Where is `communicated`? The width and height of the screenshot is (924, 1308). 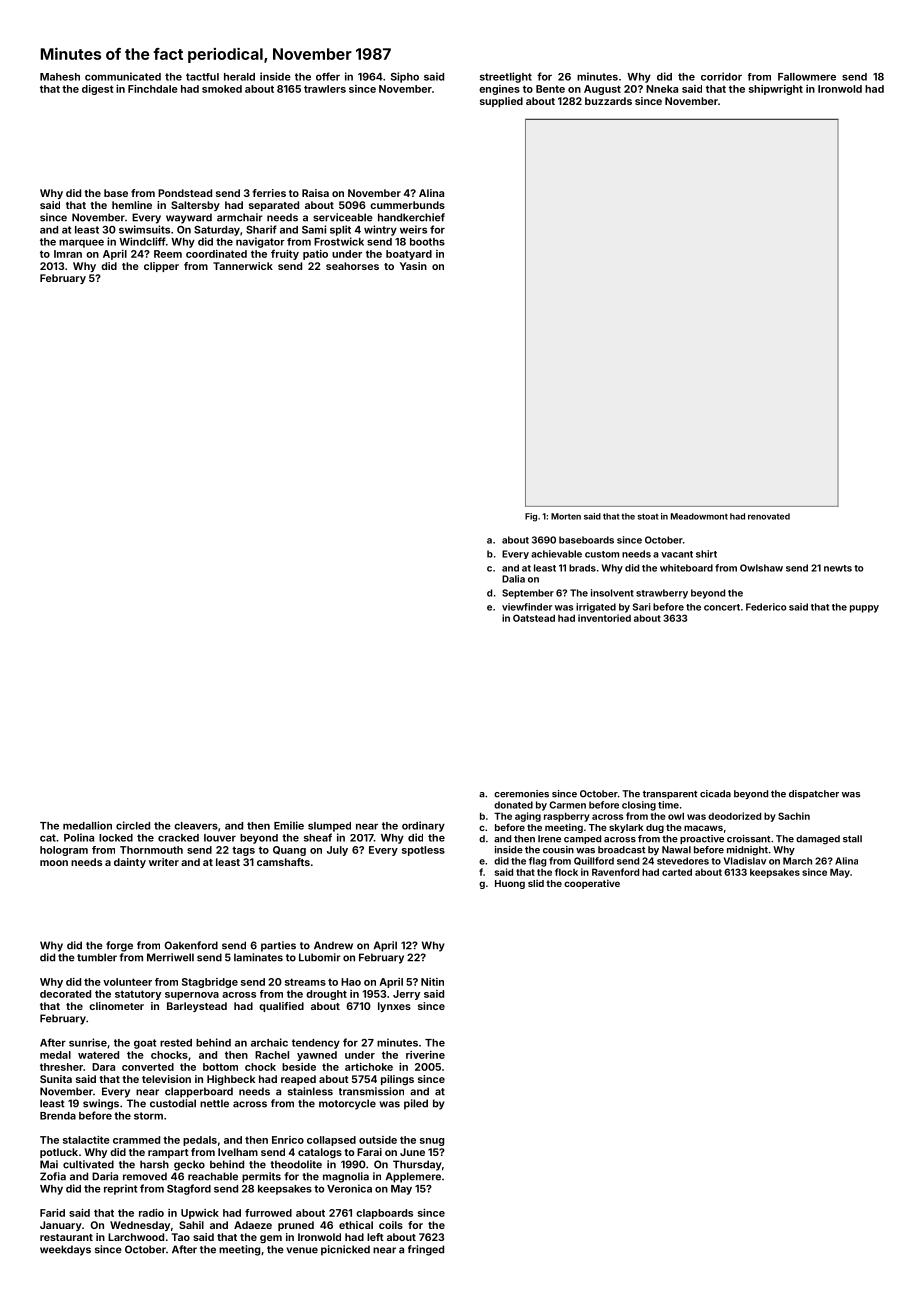 communicated is located at coordinates (123, 76).
